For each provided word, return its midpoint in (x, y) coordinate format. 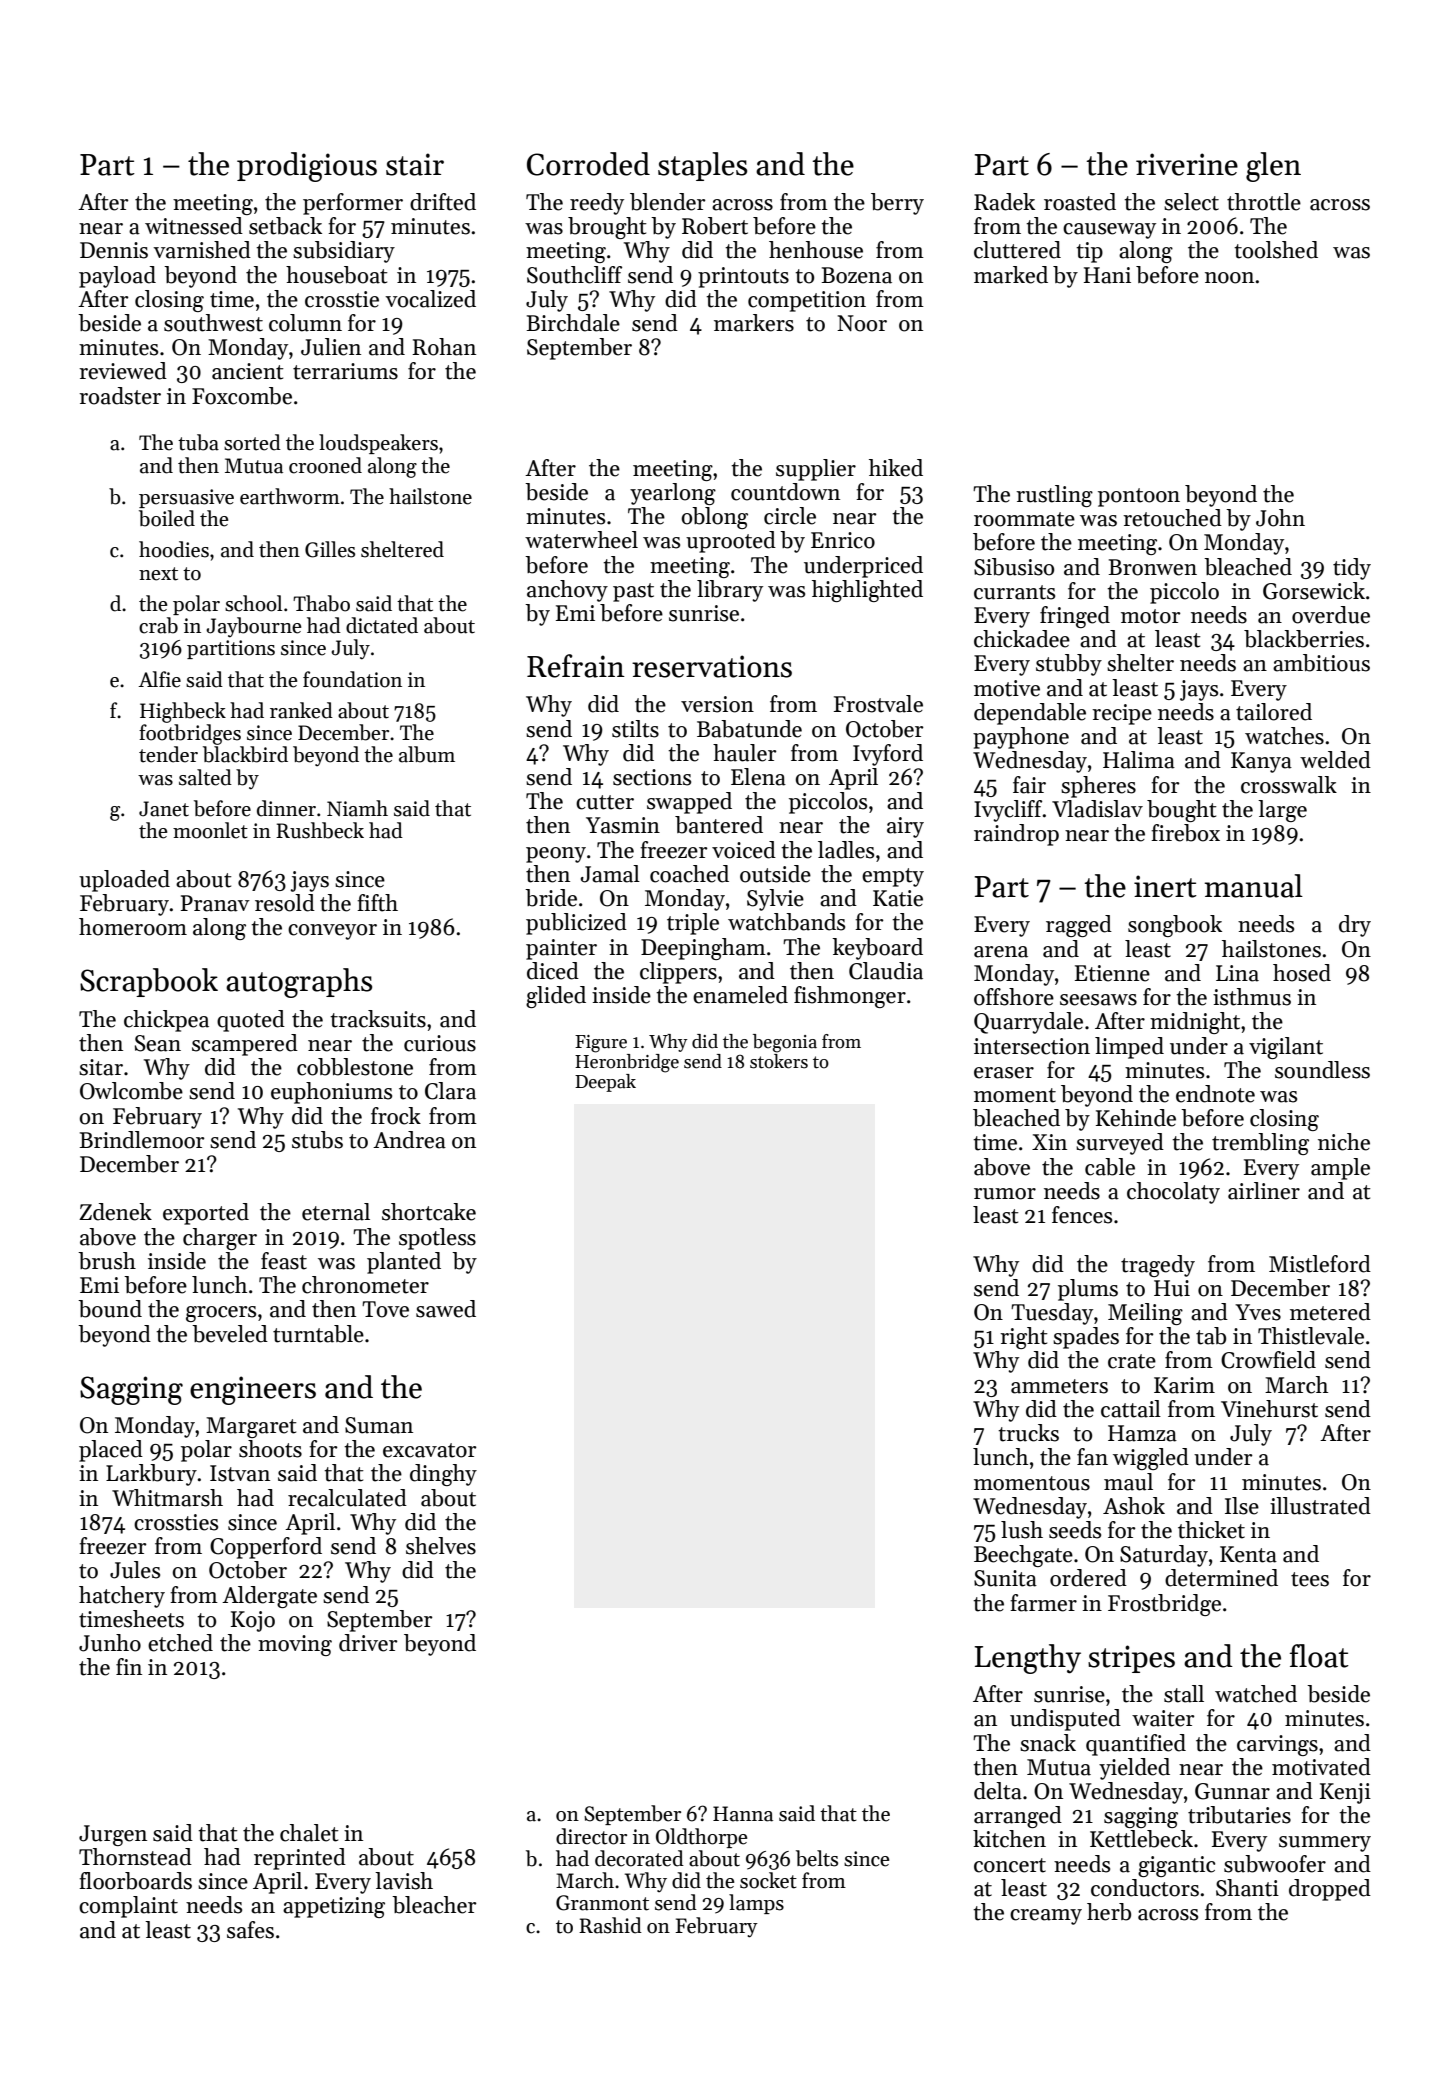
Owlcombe (131, 1091)
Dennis (114, 250)
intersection (1032, 1046)
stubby (1069, 665)
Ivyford (888, 755)
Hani (1107, 275)
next (158, 574)
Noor (862, 323)
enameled (740, 995)
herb (1109, 1912)
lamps (756, 1904)
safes (250, 1930)
